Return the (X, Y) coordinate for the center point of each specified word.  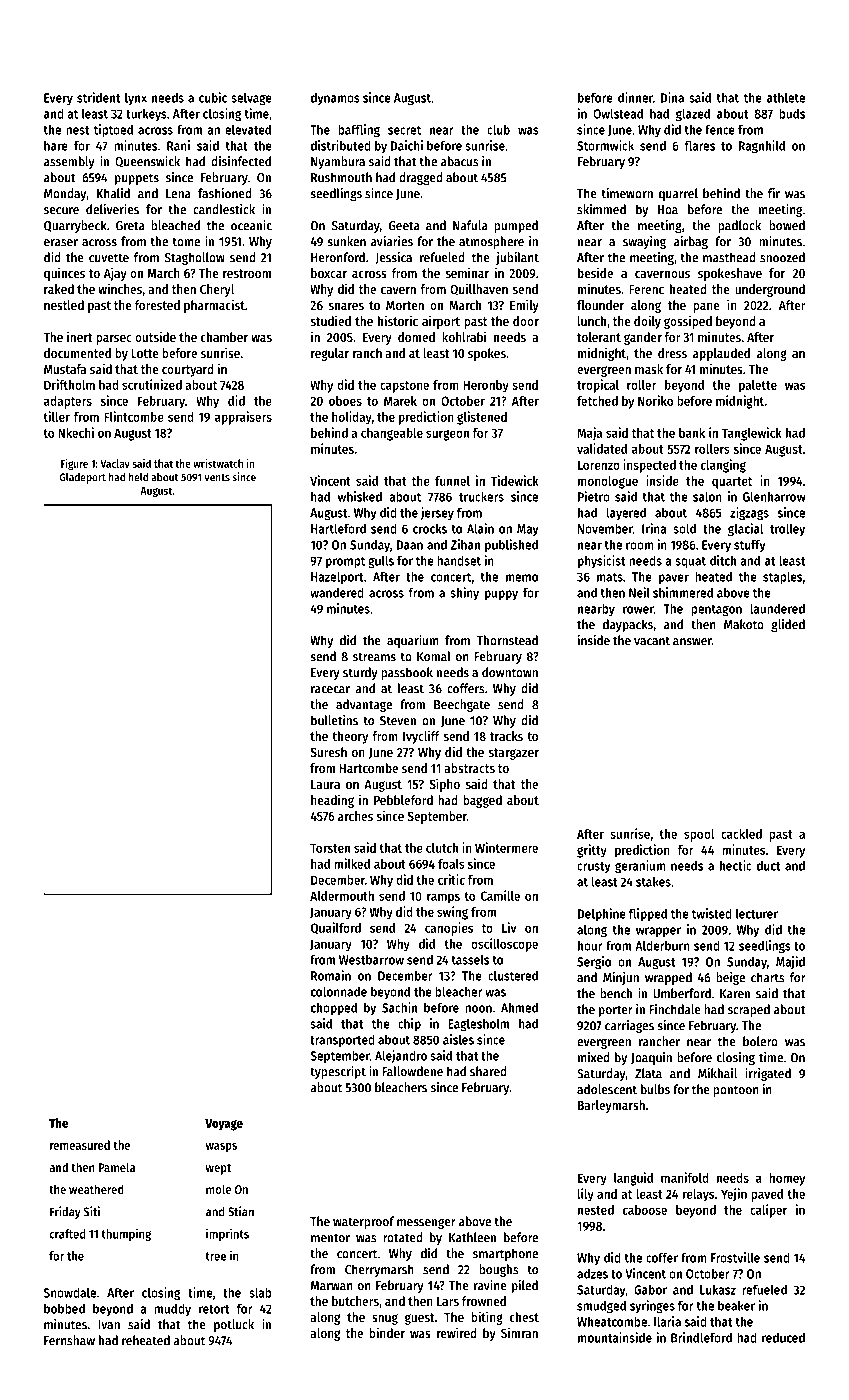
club (498, 129)
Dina (672, 97)
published (511, 546)
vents (217, 478)
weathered (96, 1189)
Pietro (594, 496)
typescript (338, 1072)
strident (98, 97)
